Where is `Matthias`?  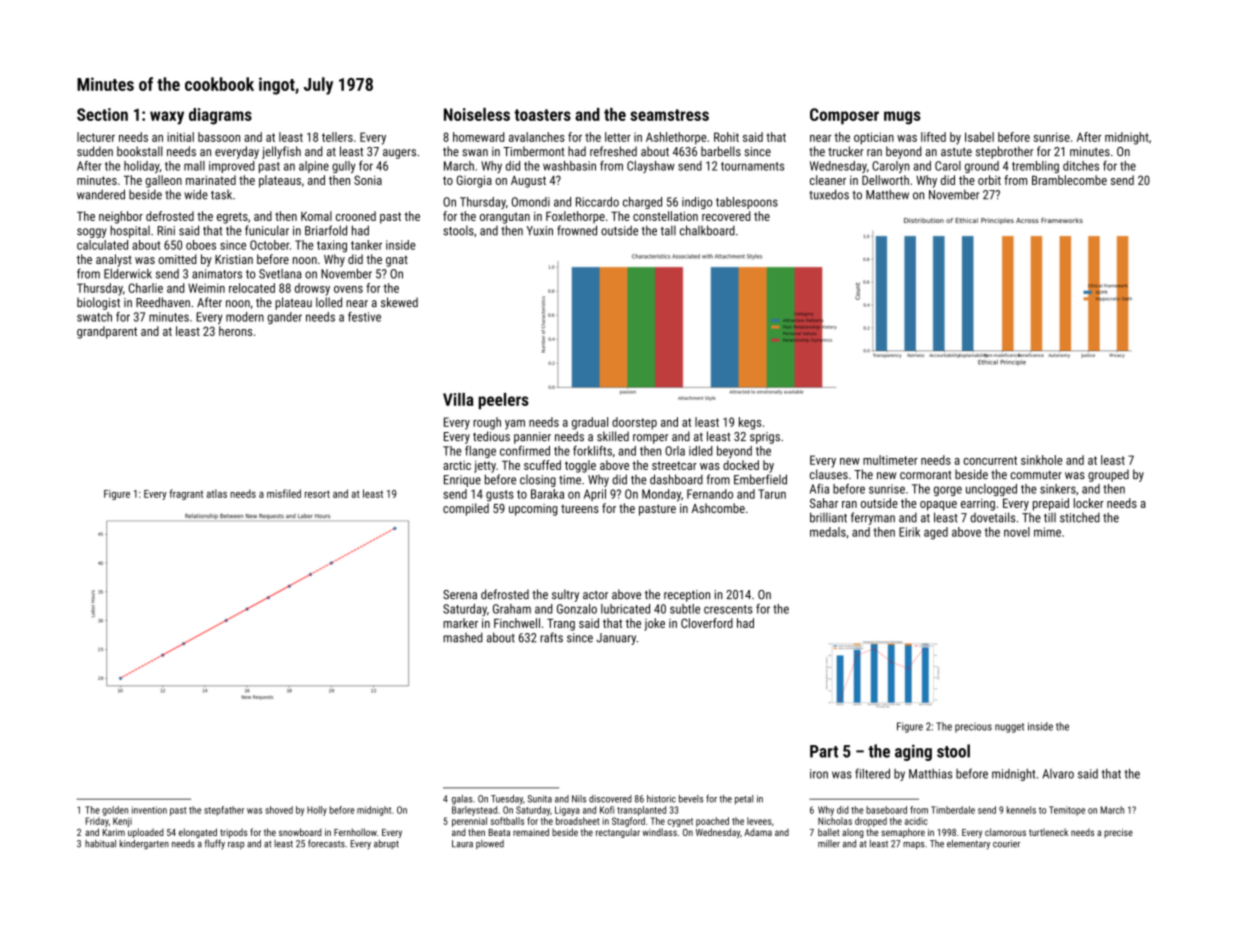 Matthias is located at coordinates (930, 774).
